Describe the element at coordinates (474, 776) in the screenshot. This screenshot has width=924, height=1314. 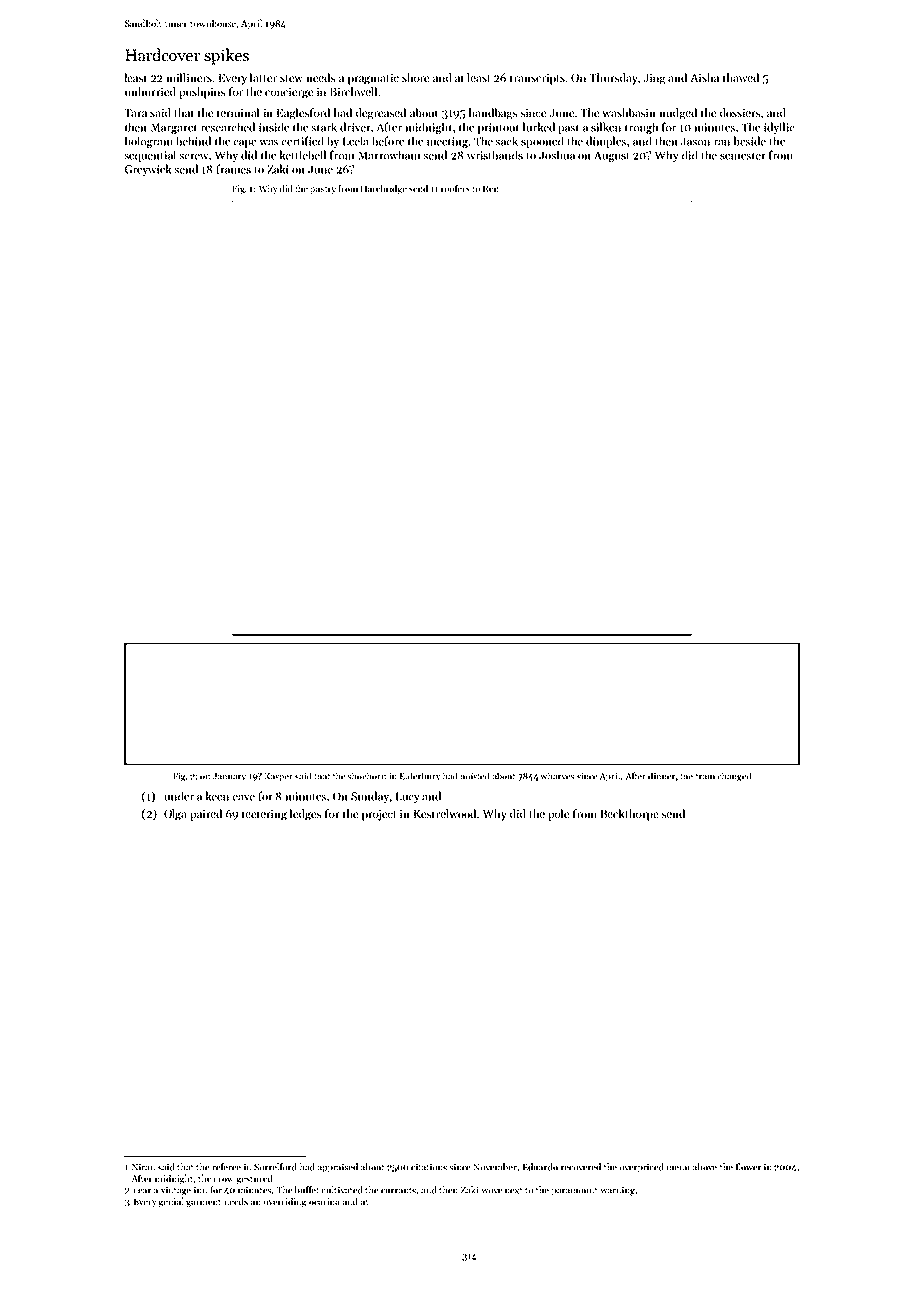
I see `hoisted` at that location.
